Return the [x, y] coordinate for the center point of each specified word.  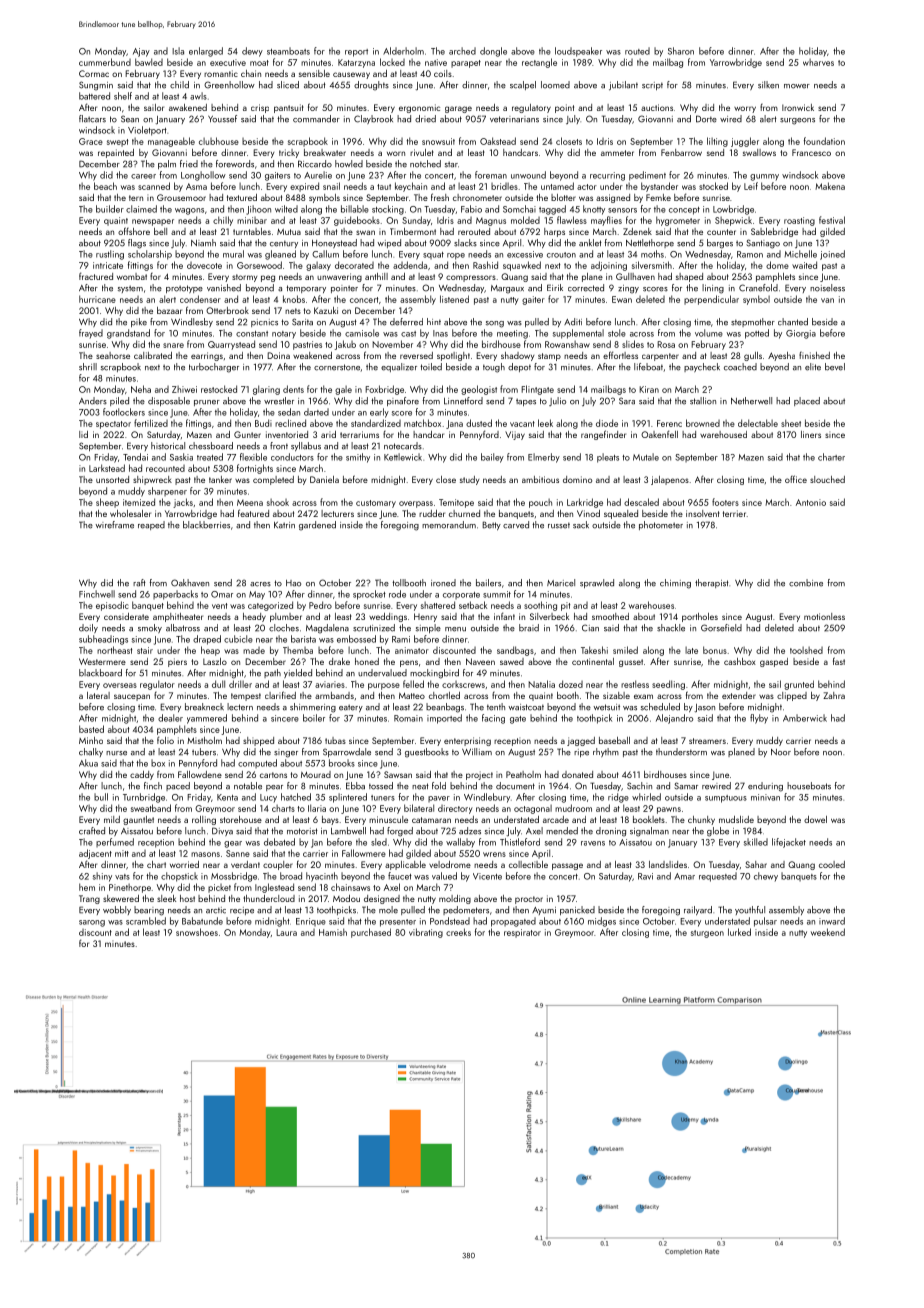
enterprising [467, 741]
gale [343, 390]
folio [165, 740]
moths [652, 254]
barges [720, 244]
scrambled [146, 921]
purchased [371, 933]
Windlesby [192, 322]
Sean [130, 119]
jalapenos [670, 480]
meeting [512, 334]
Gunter [247, 434]
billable [355, 209]
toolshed [806, 650]
